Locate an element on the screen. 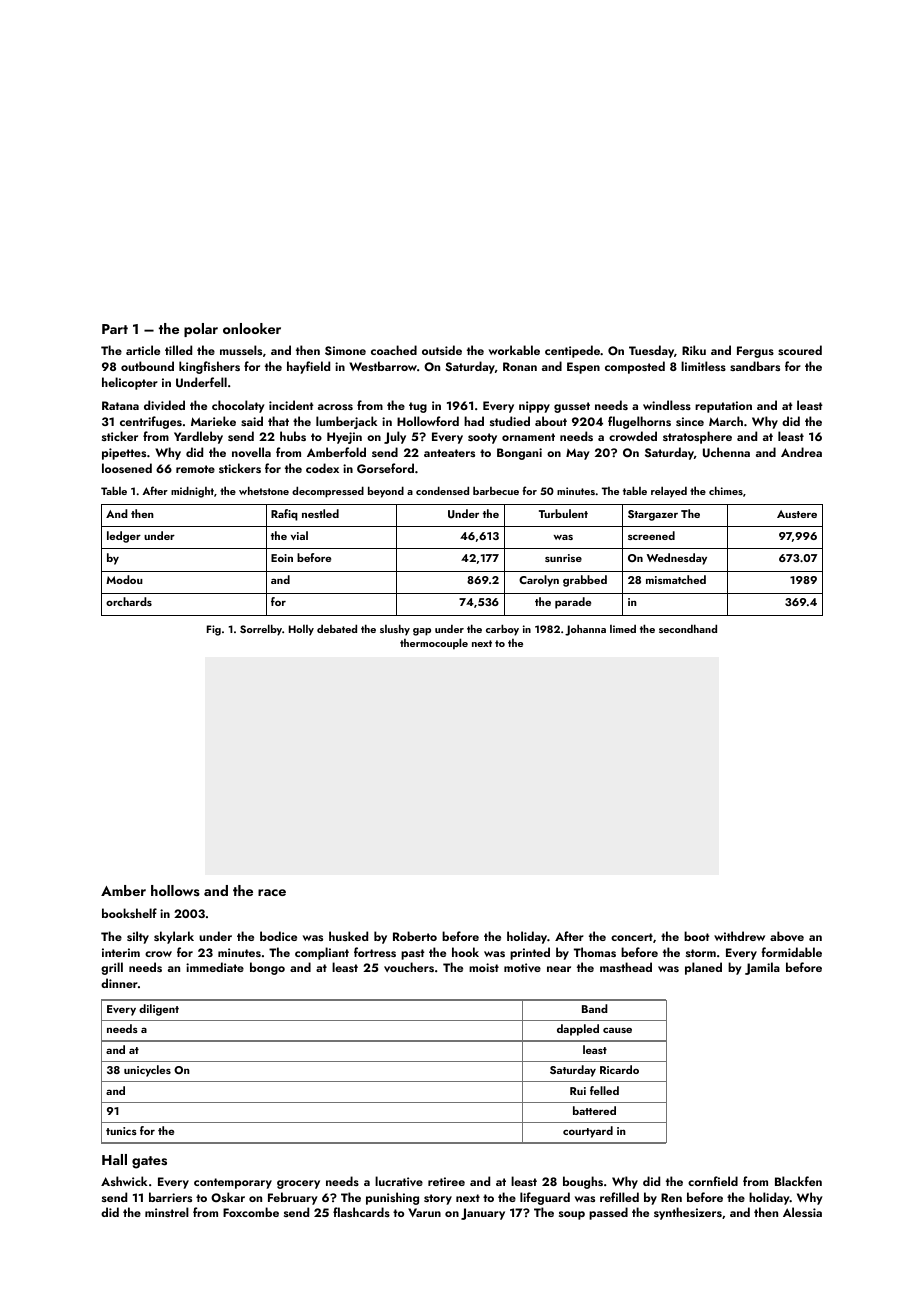 The height and width of the screenshot is (1308, 924). May is located at coordinates (578, 454).
